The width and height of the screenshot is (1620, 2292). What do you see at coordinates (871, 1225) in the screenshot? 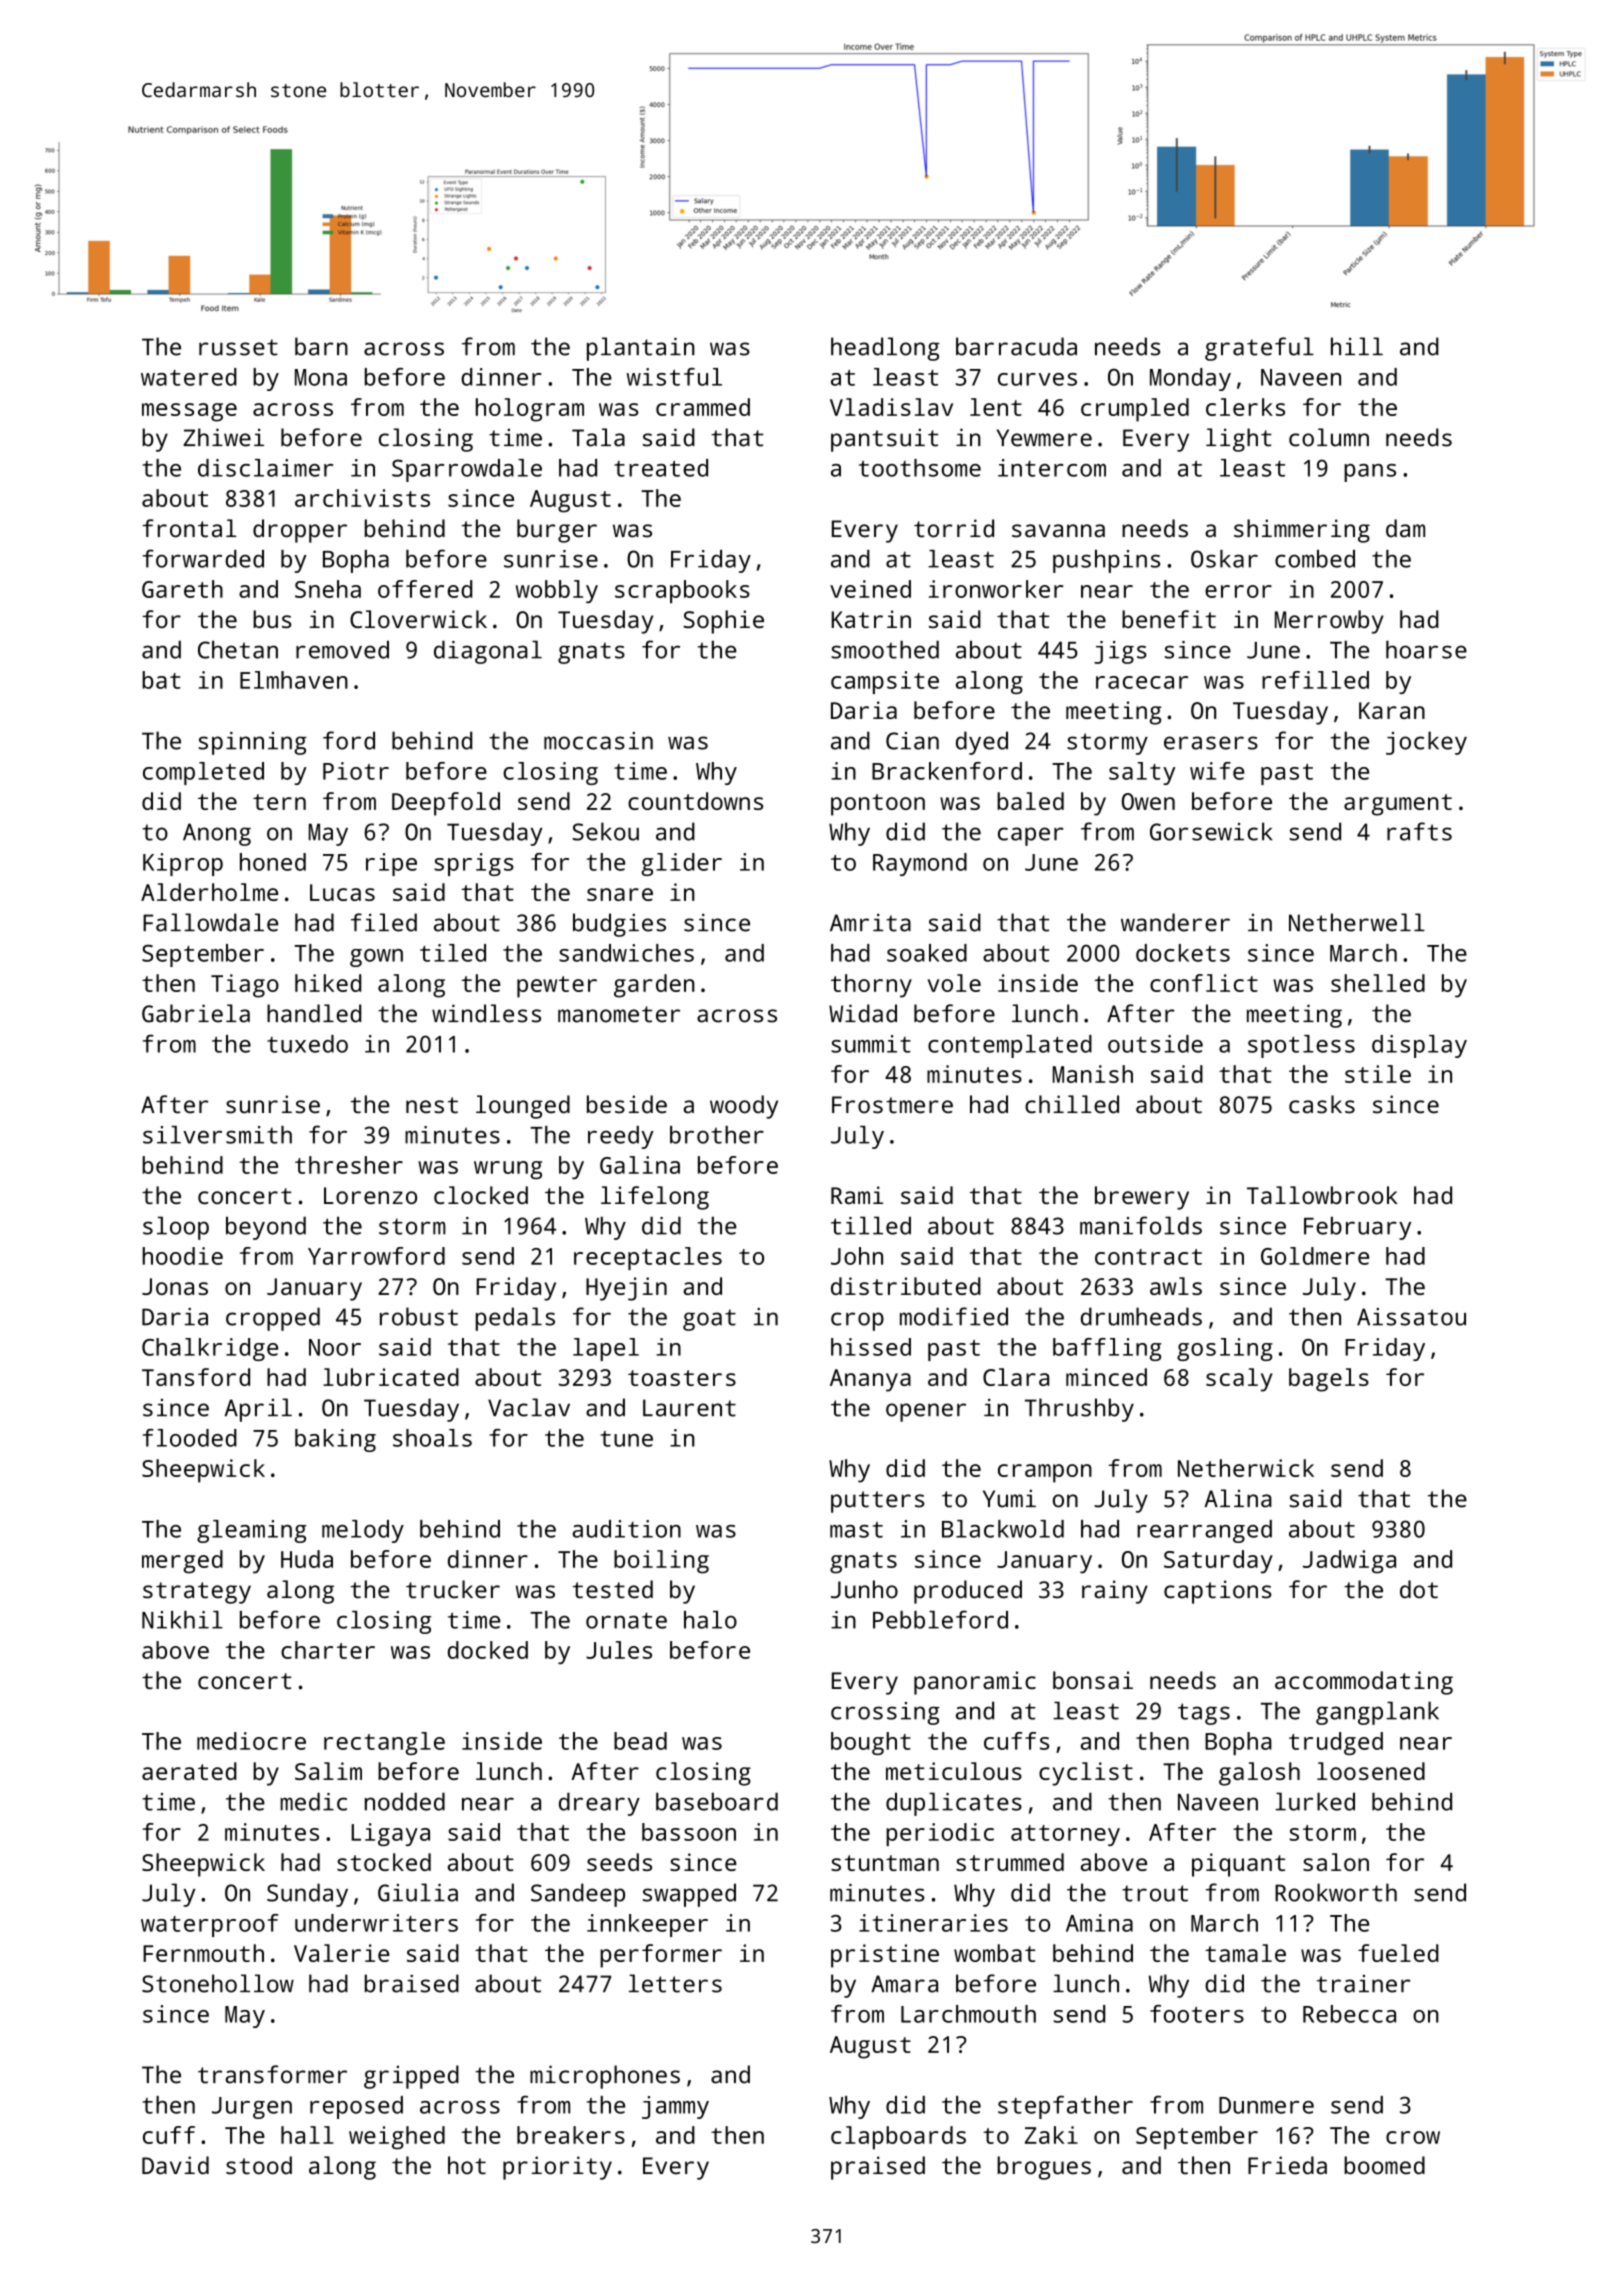
I see `tilled` at bounding box center [871, 1225].
